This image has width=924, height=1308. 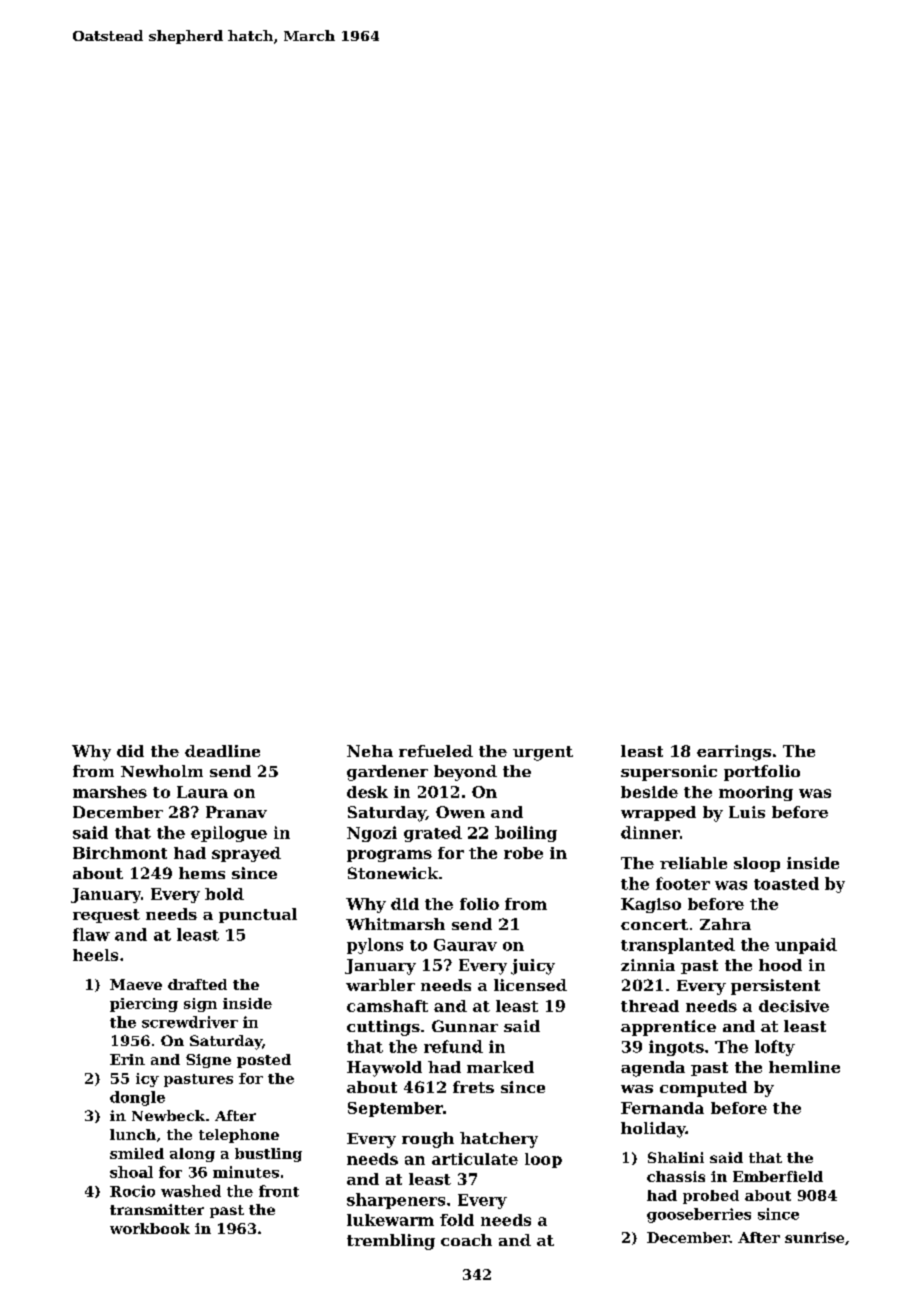 What do you see at coordinates (794, 1006) in the image?
I see `decisive` at bounding box center [794, 1006].
